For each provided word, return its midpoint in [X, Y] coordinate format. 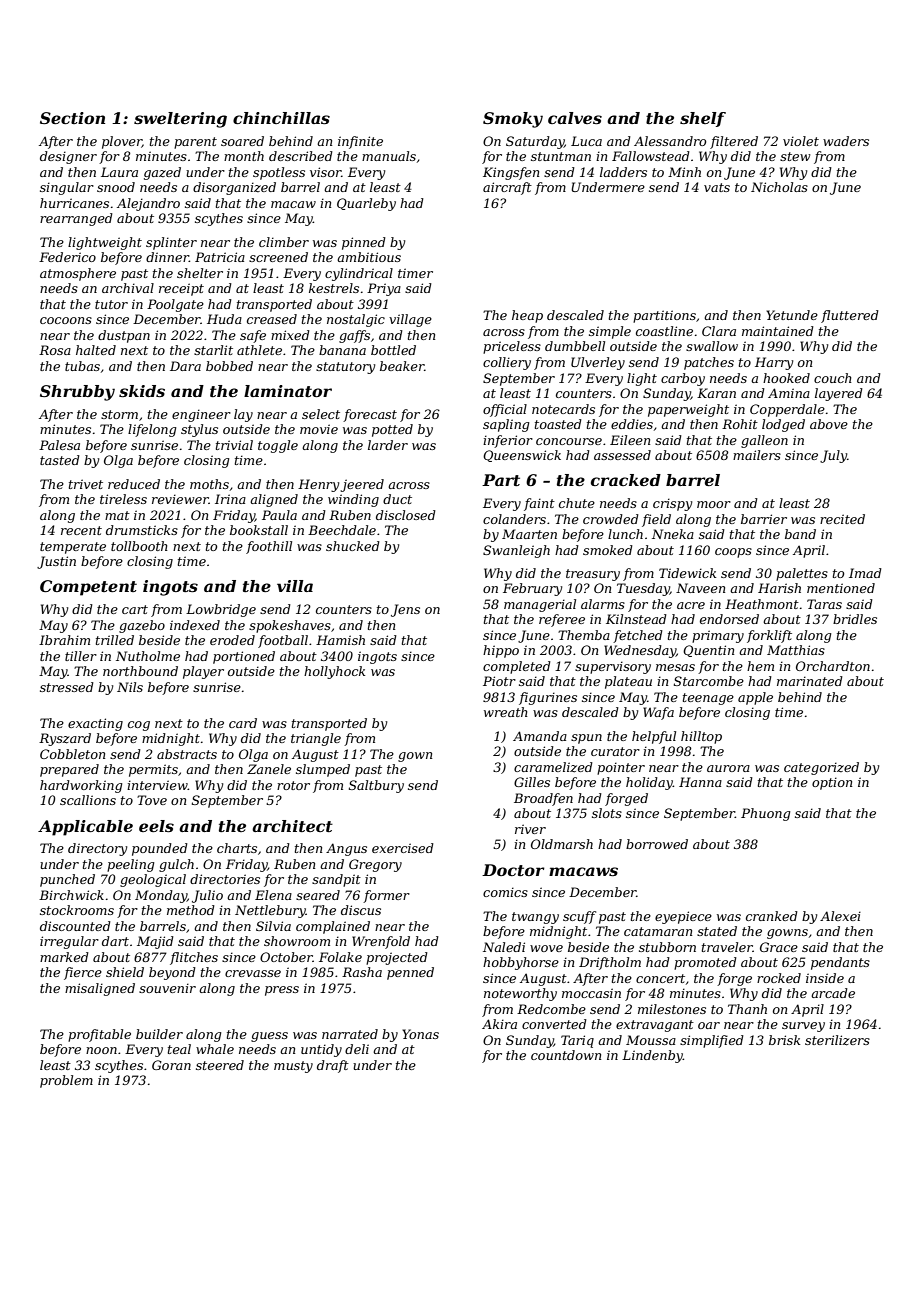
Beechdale [342, 530]
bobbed [229, 366]
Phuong [765, 814]
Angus [346, 849]
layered [839, 394]
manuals [389, 156]
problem [66, 1081]
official [505, 410]
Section [72, 118]
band [800, 534]
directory [97, 849]
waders [846, 141]
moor [714, 504]
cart [135, 609]
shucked [353, 546]
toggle [278, 446]
